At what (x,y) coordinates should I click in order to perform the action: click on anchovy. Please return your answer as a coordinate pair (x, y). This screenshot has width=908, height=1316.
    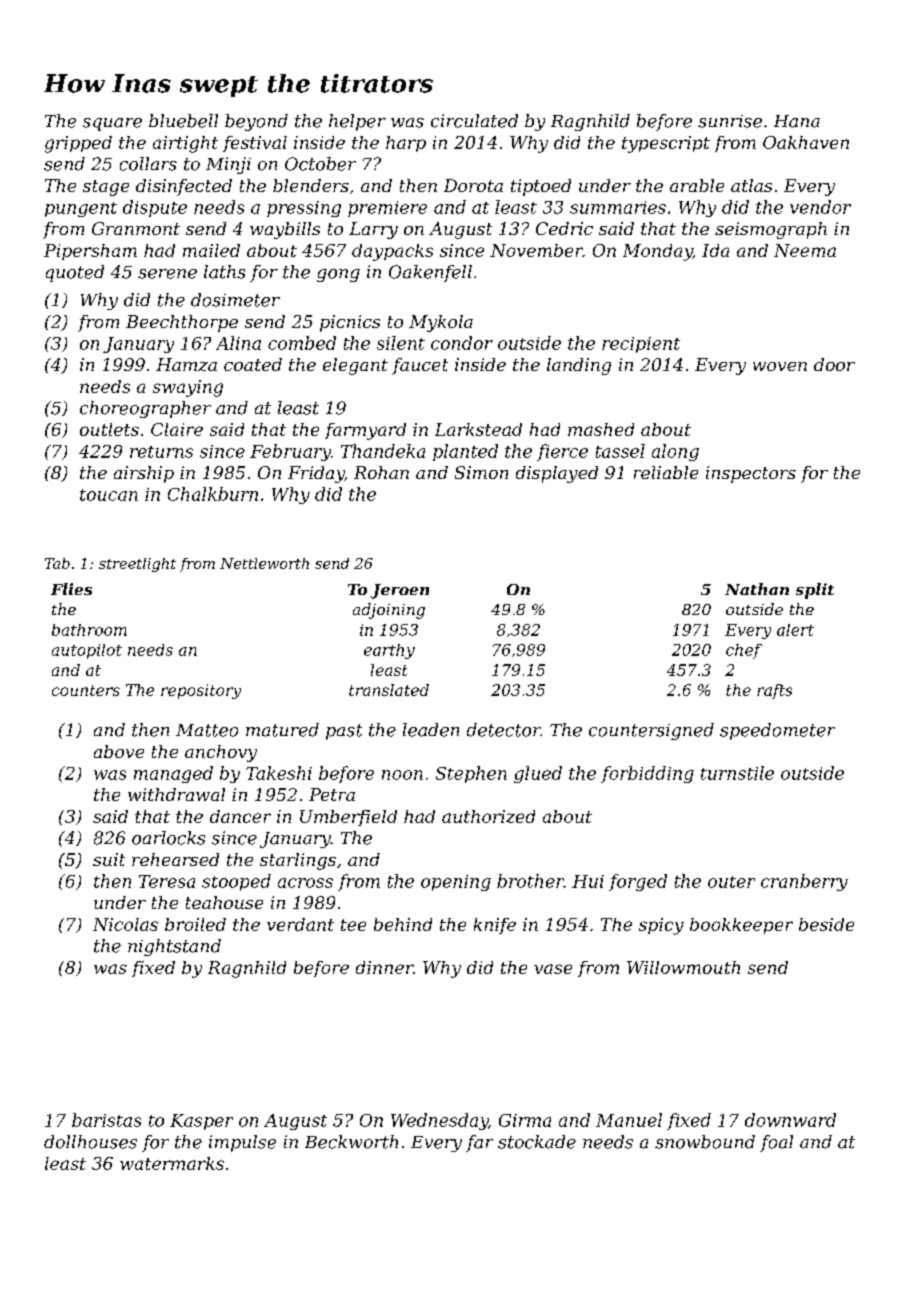
    Looking at the image, I should click on (221, 753).
